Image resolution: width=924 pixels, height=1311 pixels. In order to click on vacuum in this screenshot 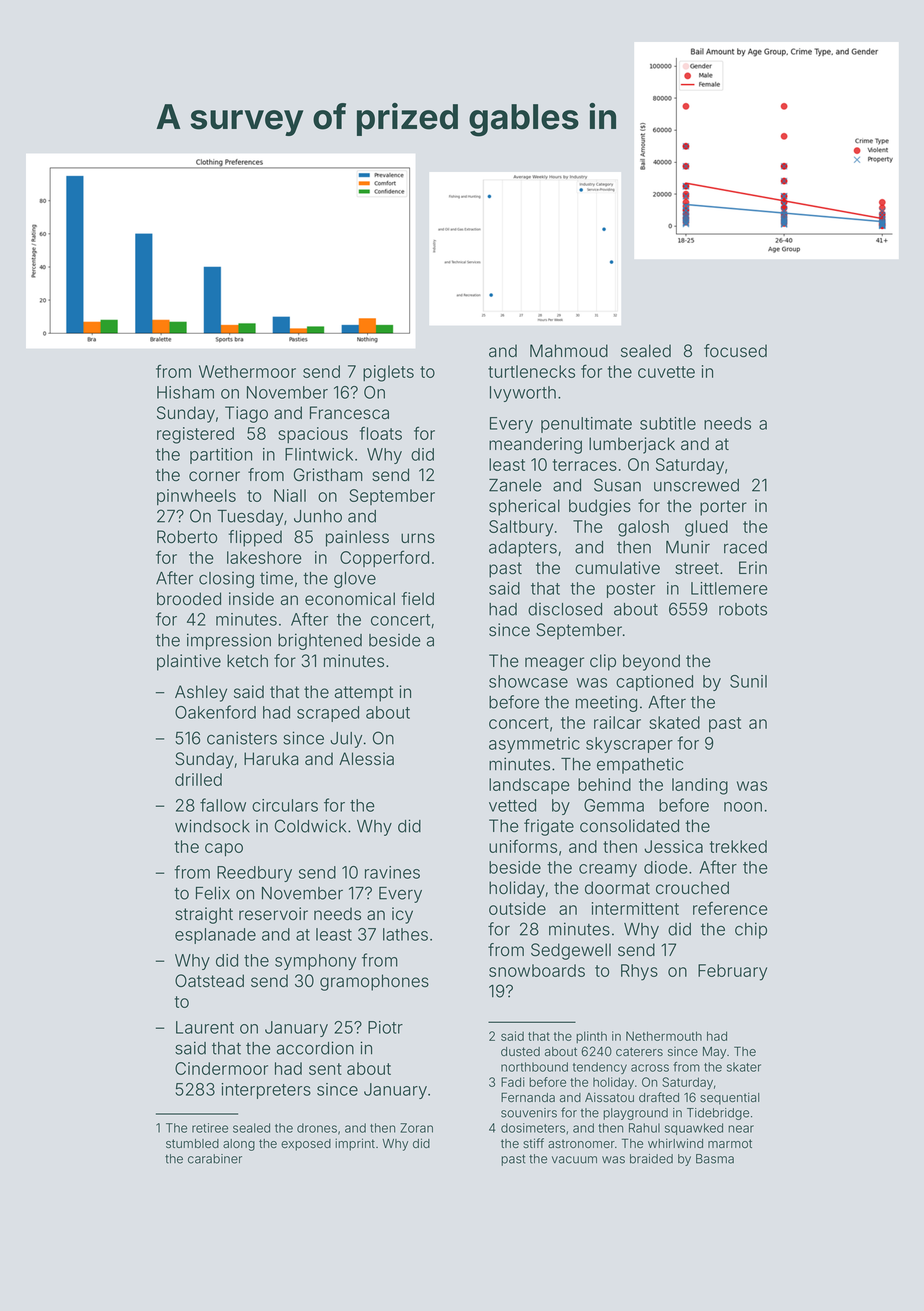, I will do `click(574, 1160)`.
